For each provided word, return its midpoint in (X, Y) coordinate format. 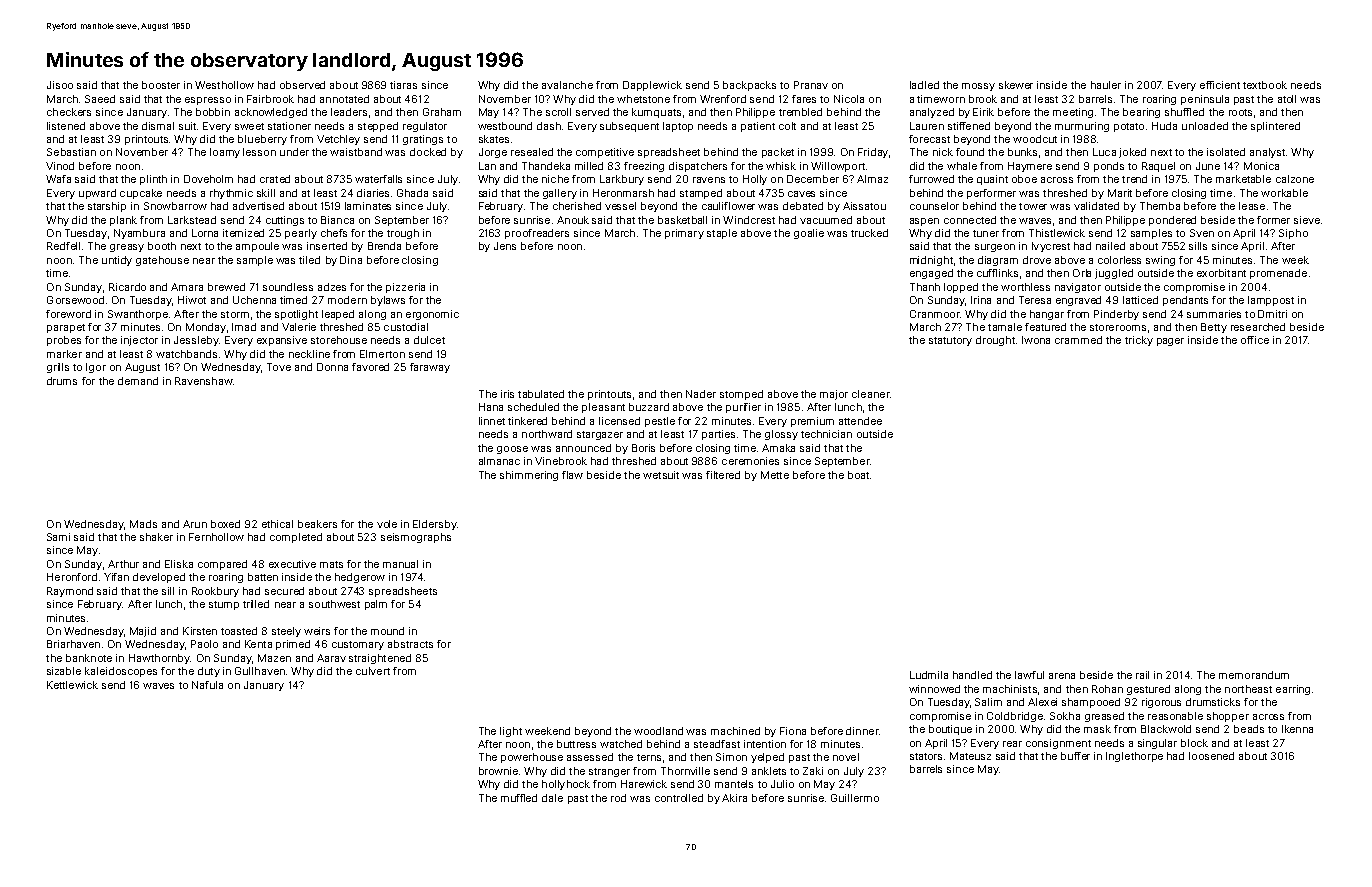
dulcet (429, 340)
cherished (577, 206)
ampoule (257, 247)
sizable (64, 671)
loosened (1211, 756)
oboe (1024, 179)
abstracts (410, 644)
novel (846, 757)
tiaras (403, 85)
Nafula (207, 685)
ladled (924, 85)
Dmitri (1272, 314)
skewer (1016, 85)
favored (370, 367)
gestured (1148, 690)
